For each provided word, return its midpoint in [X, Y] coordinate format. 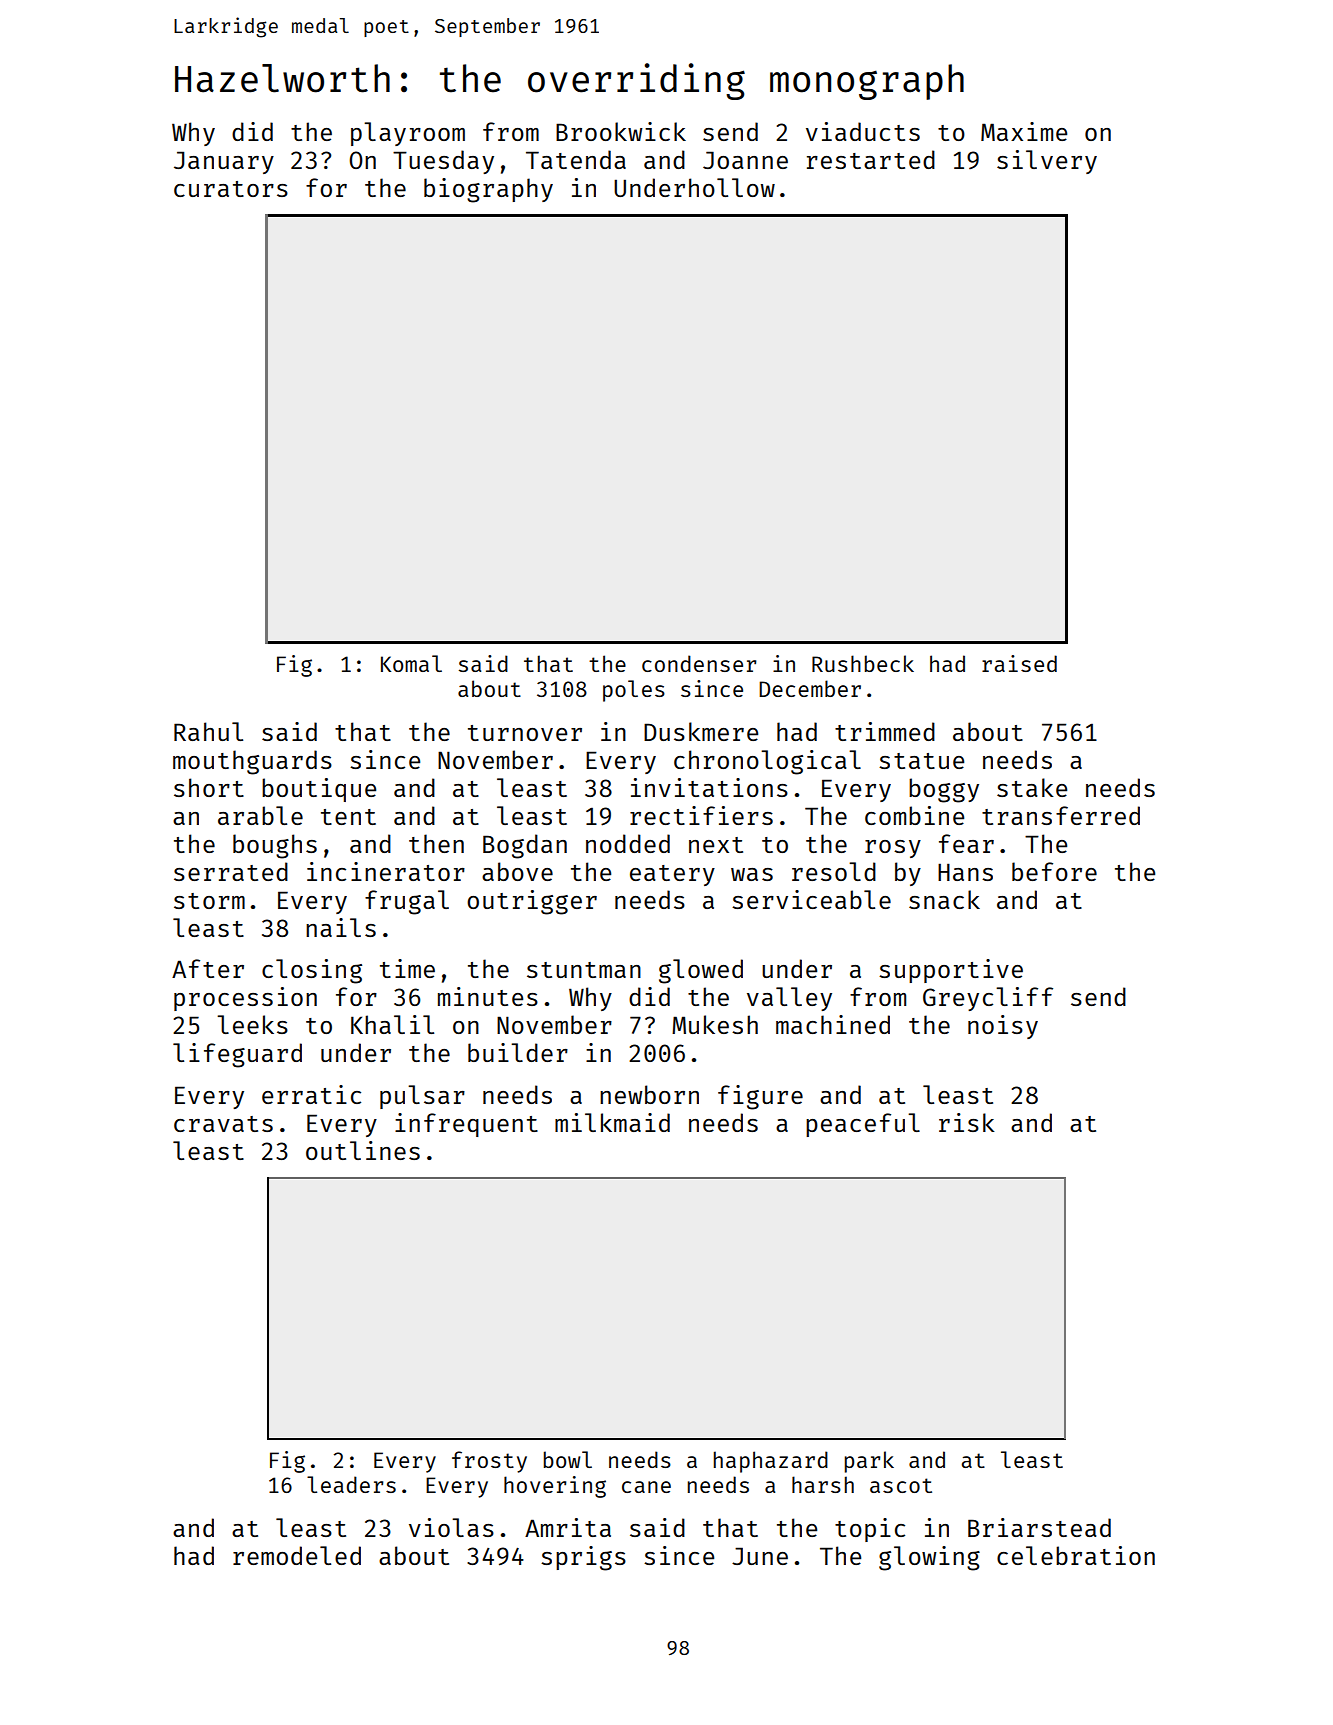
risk [967, 1122]
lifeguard [237, 1055]
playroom [408, 134]
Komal [411, 663]
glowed [701, 971]
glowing [929, 1558]
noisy [1003, 1027]
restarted [871, 159]
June [760, 1556]
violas [451, 1527]
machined [833, 1024]
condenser [699, 663]
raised [1019, 663]
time [407, 968]
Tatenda [576, 159]
